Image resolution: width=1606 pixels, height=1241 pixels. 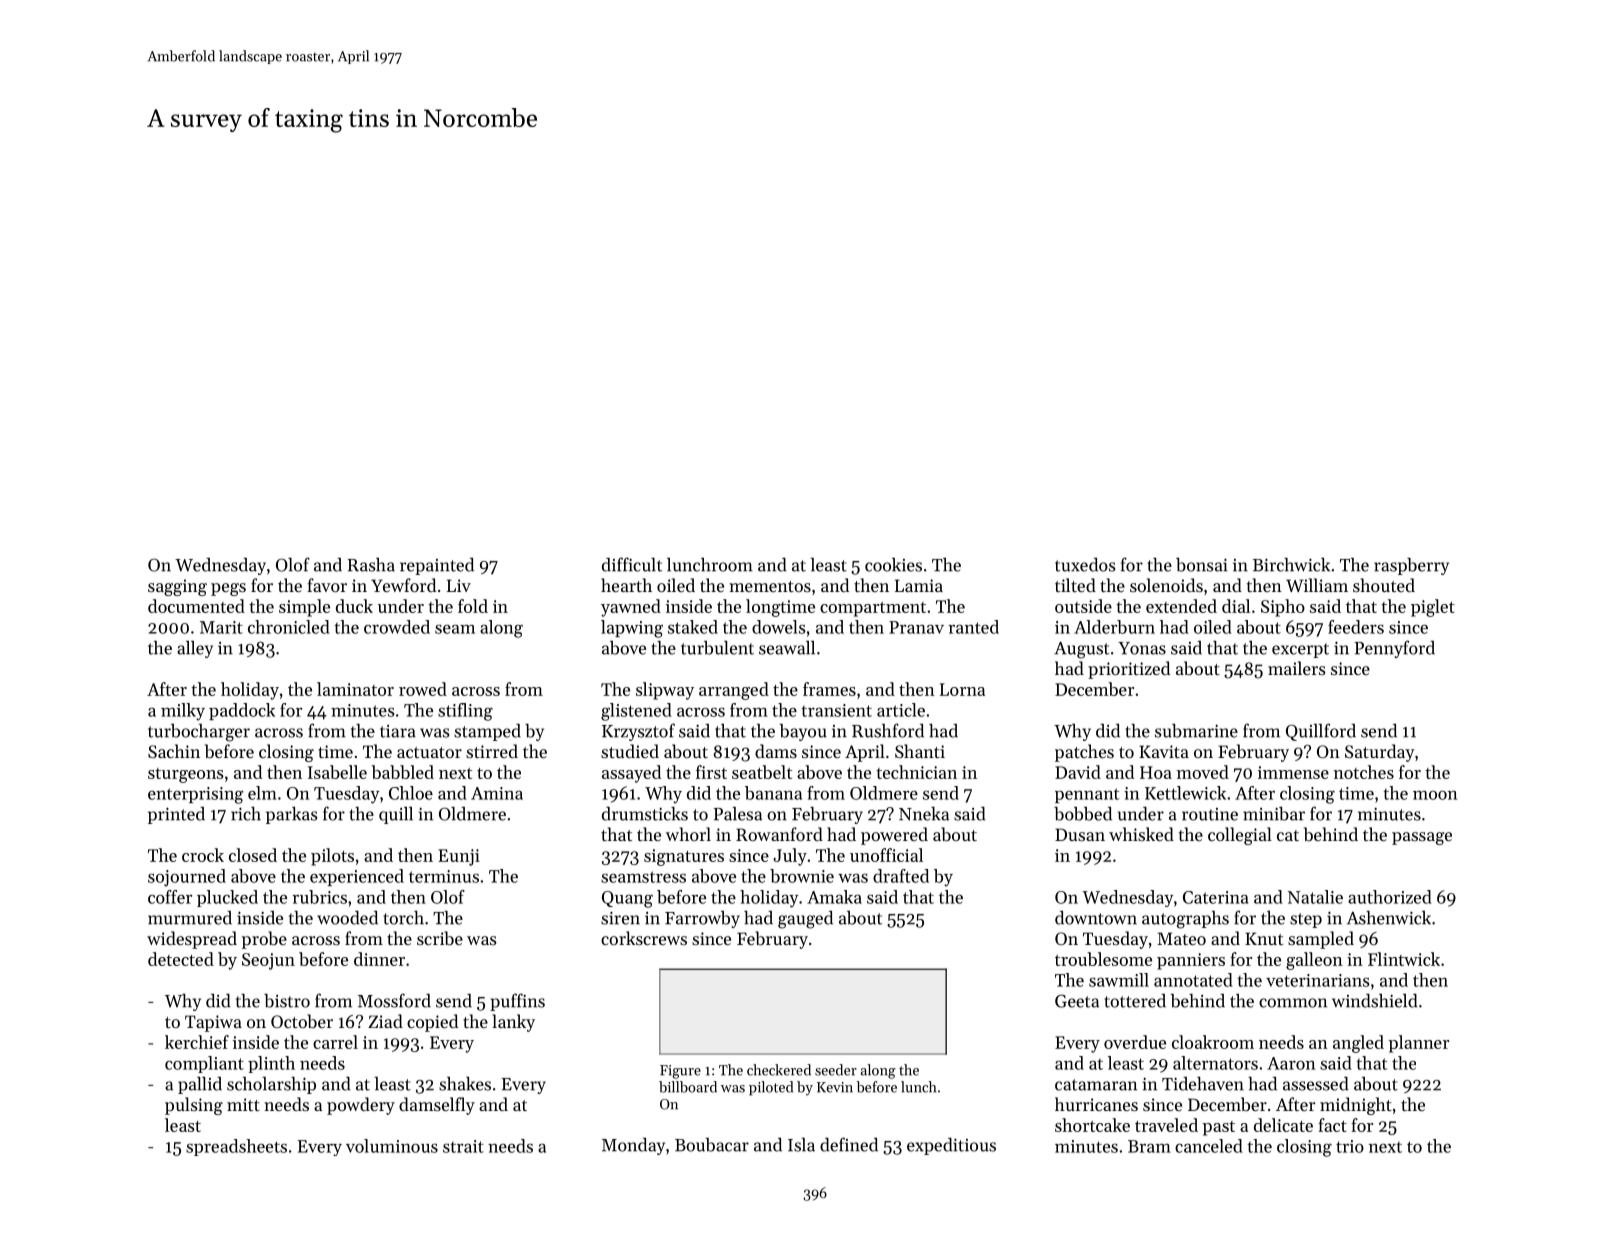 I want to click on powered, so click(x=894, y=836).
